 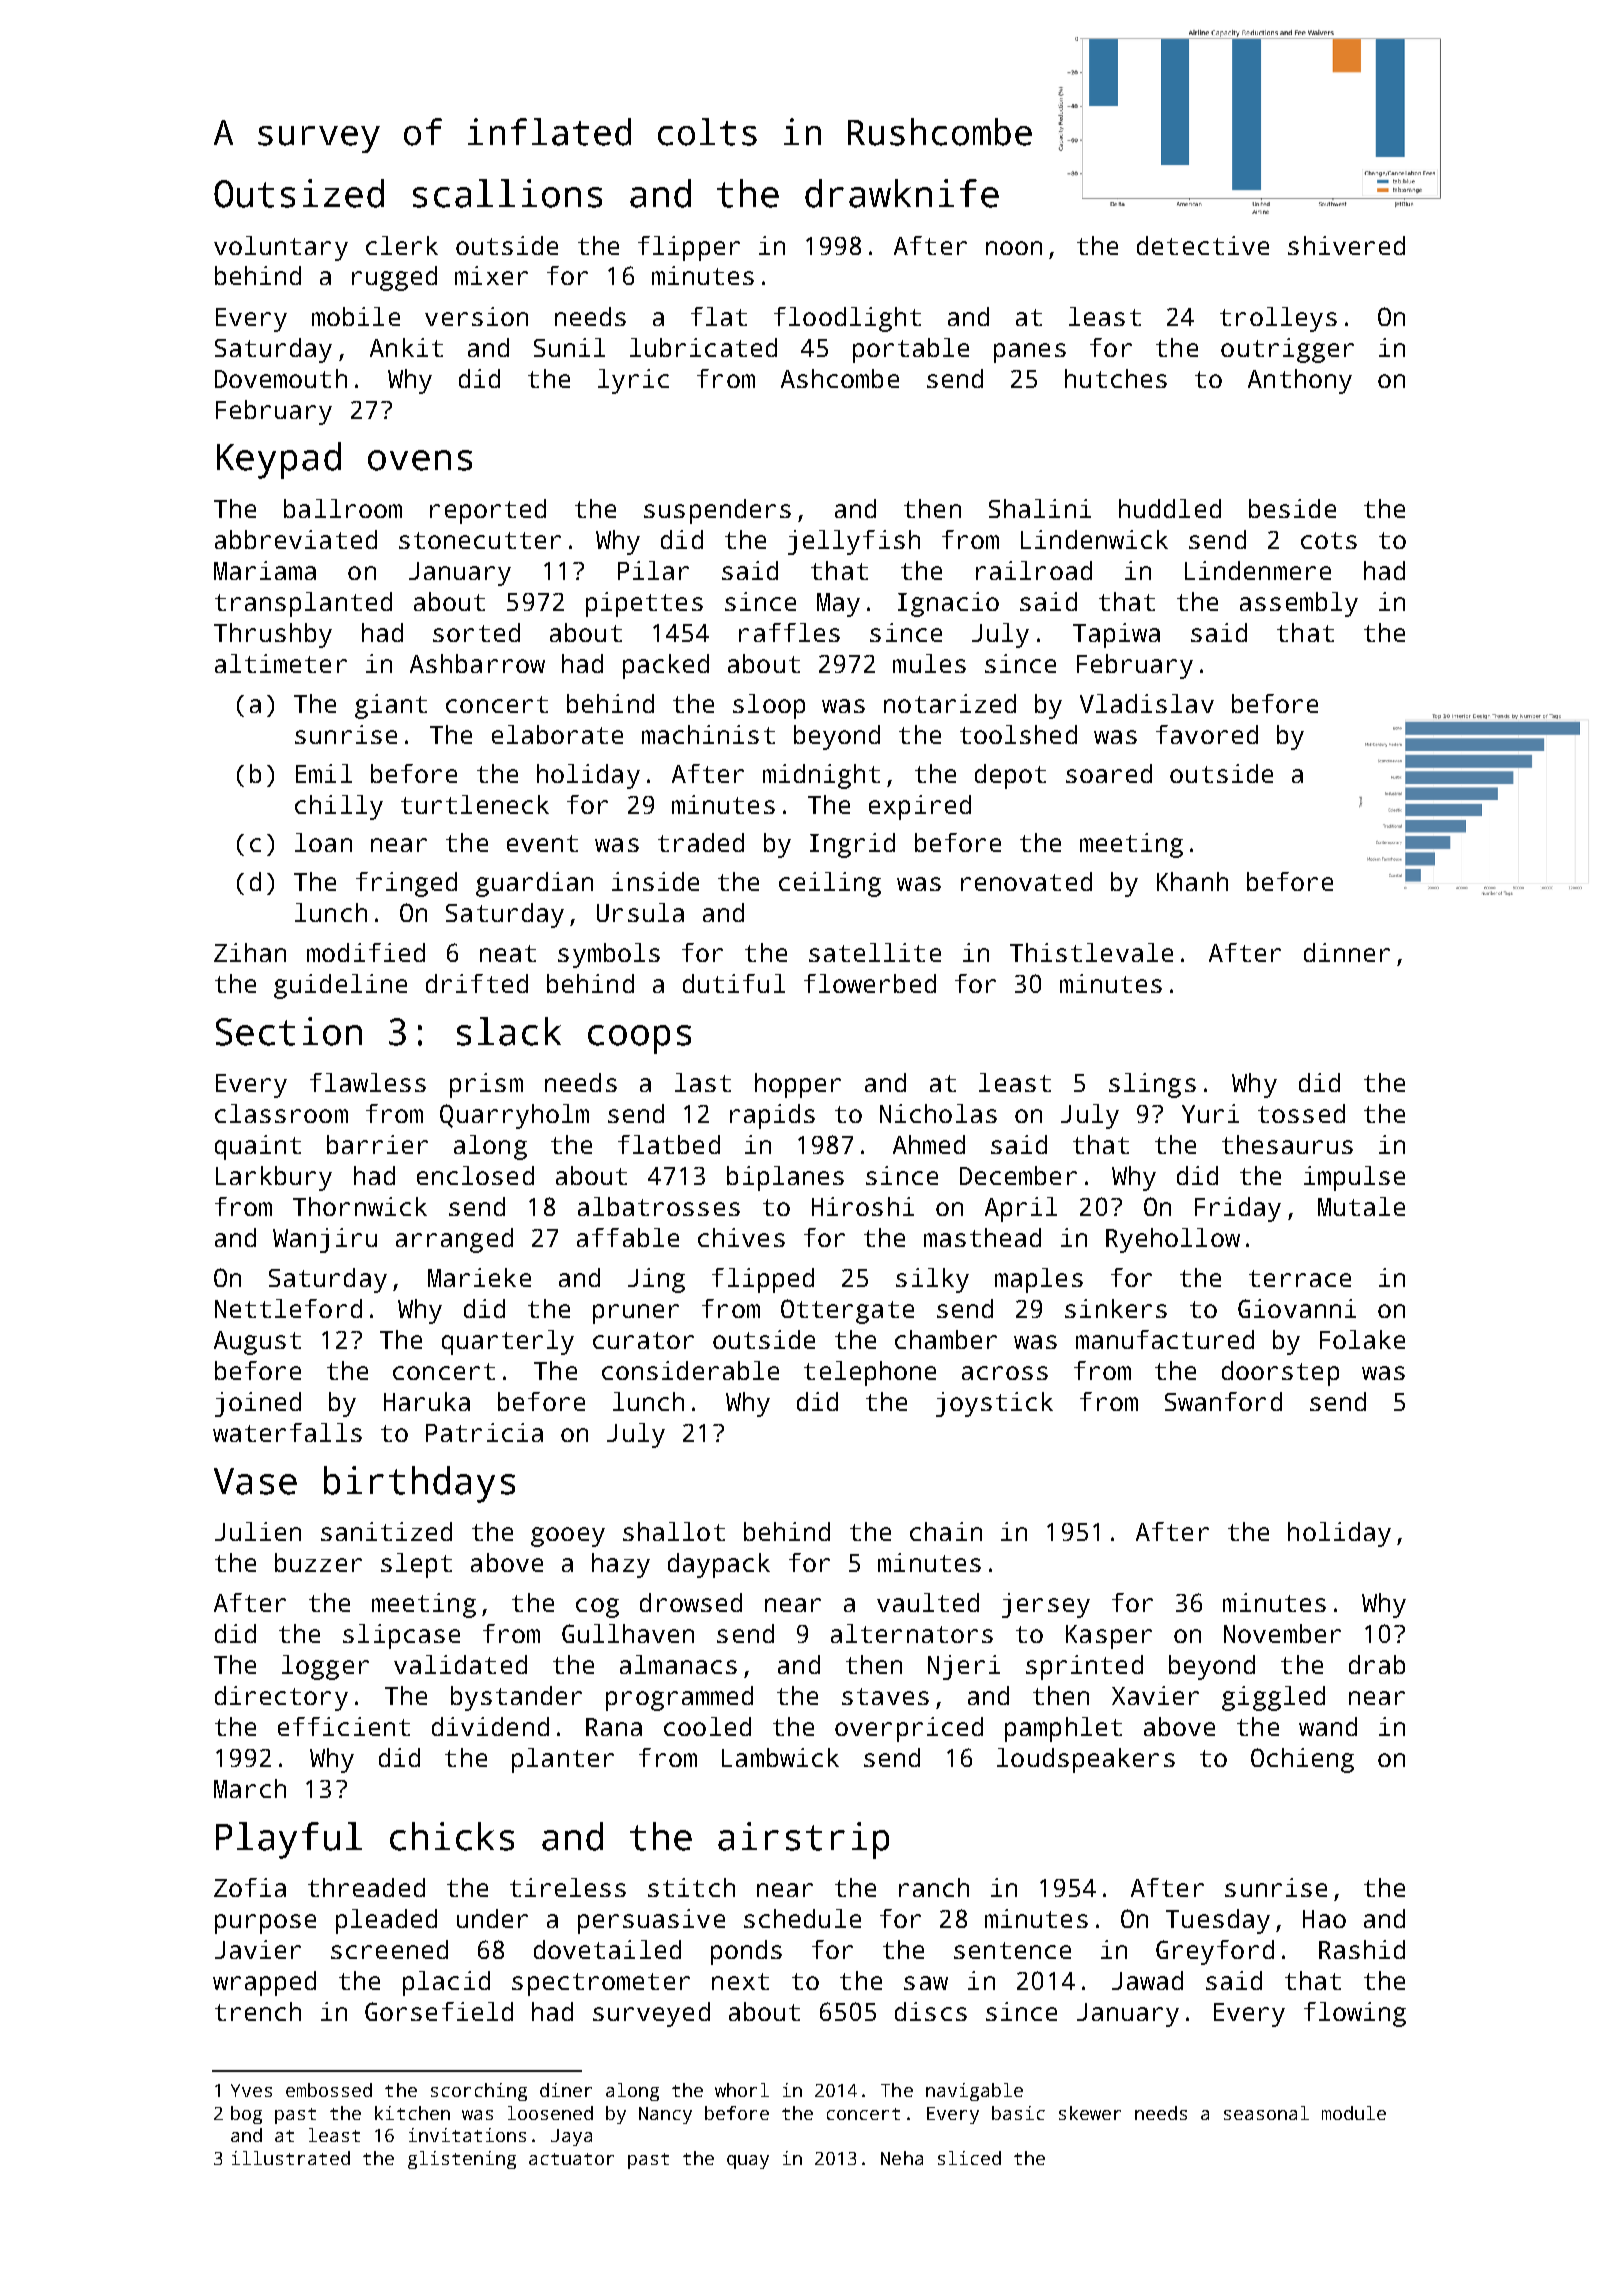 What do you see at coordinates (281, 1698) in the page?
I see `directory` at bounding box center [281, 1698].
